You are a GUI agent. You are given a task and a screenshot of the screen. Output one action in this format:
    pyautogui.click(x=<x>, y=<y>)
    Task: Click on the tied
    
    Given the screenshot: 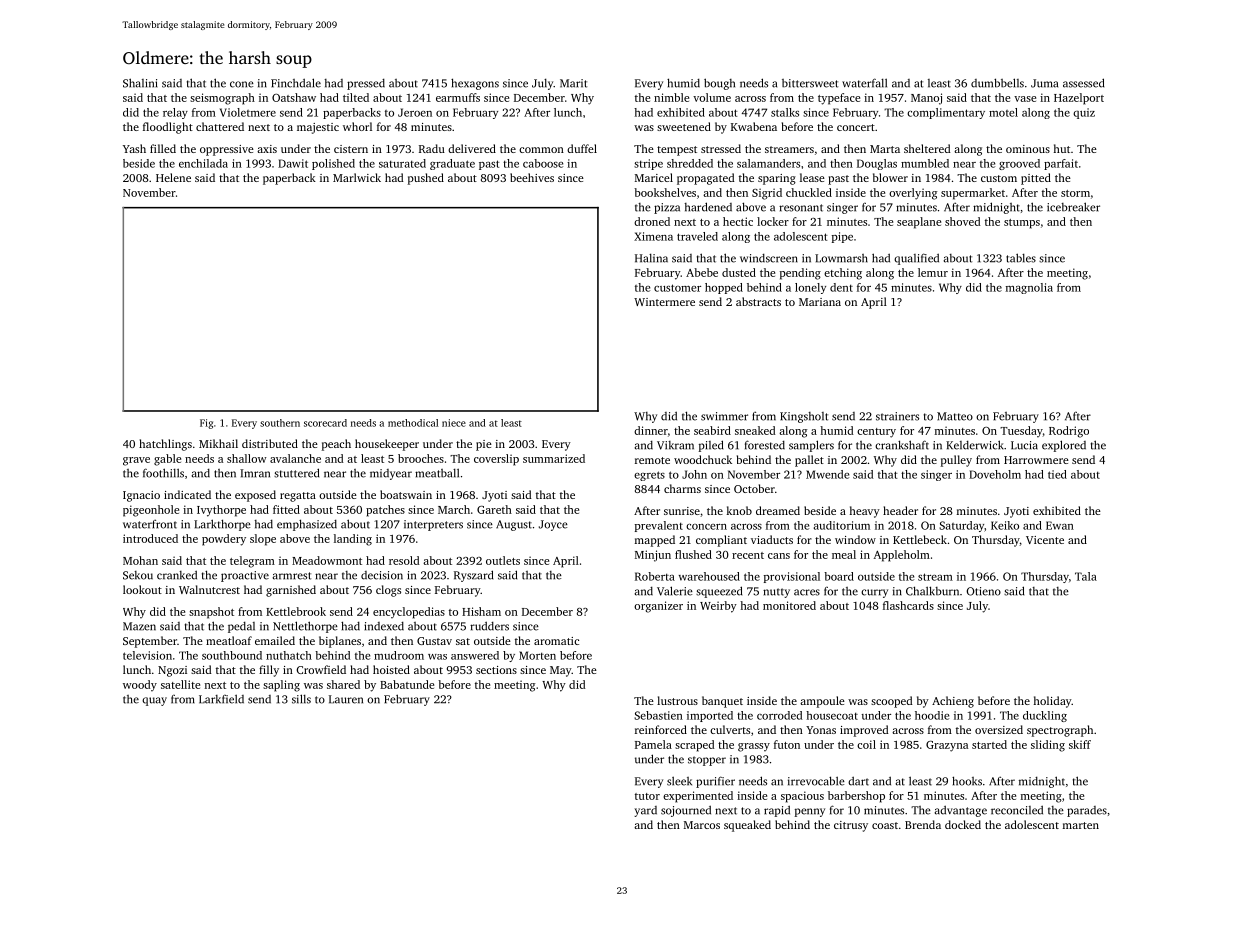 What is the action you would take?
    pyautogui.click(x=1057, y=474)
